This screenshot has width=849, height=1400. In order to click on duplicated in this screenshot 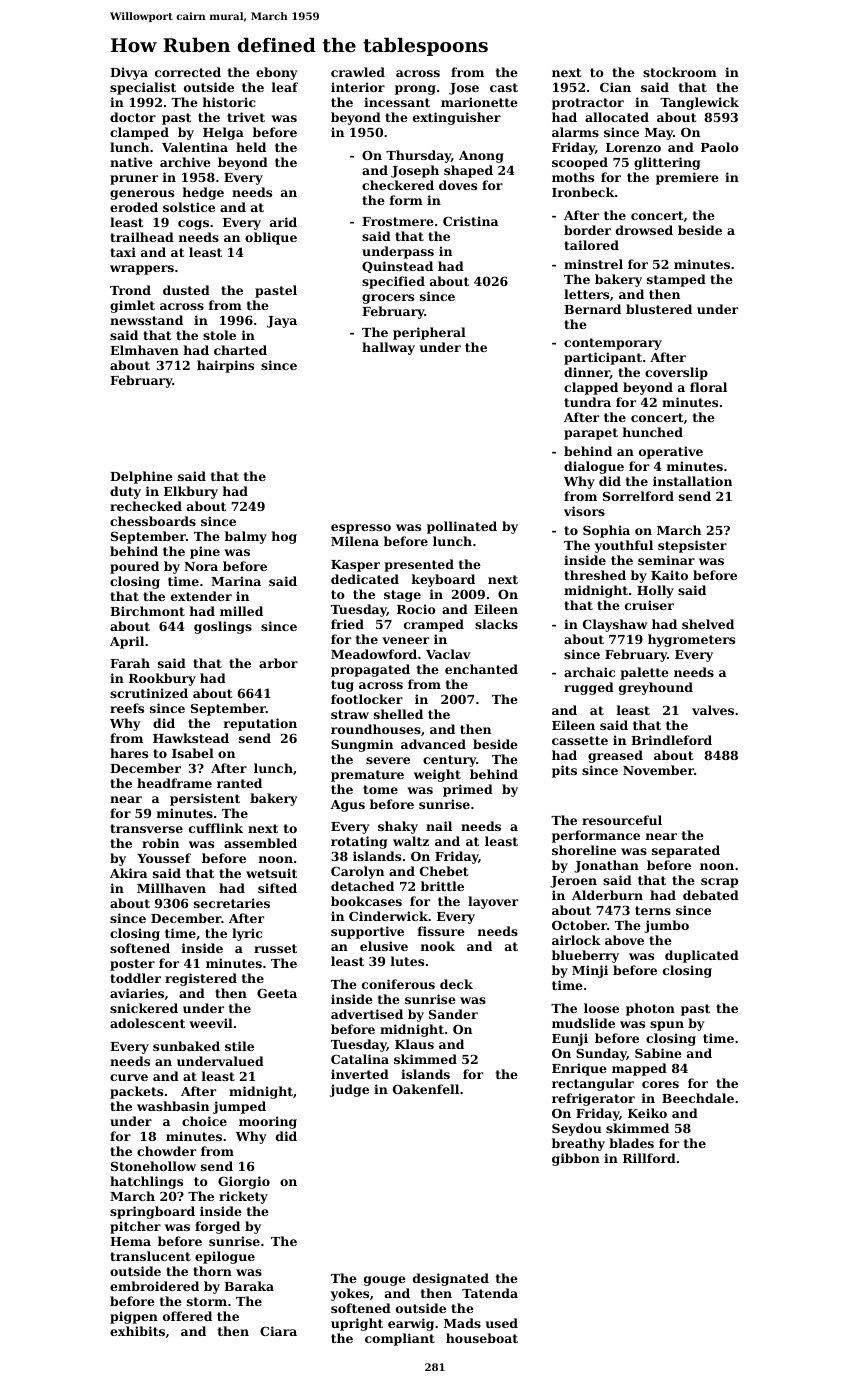, I will do `click(702, 956)`.
